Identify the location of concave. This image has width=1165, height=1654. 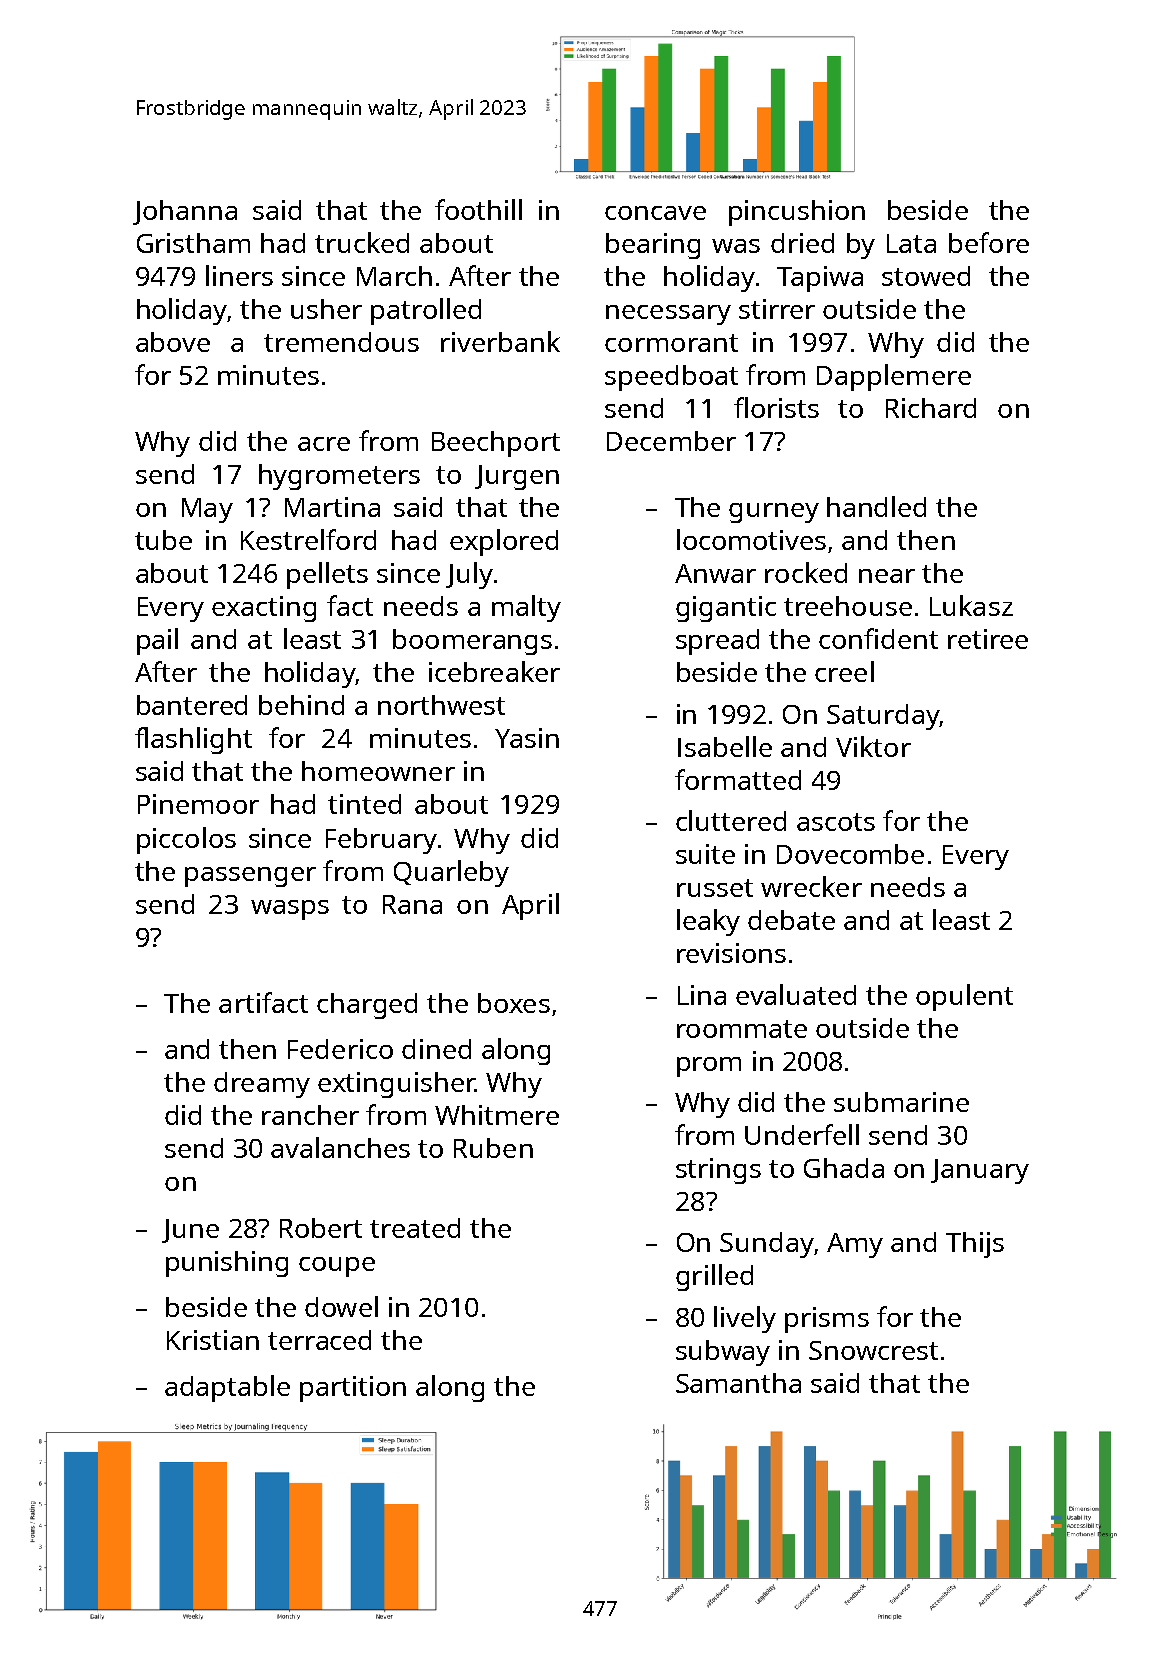
(655, 213).
